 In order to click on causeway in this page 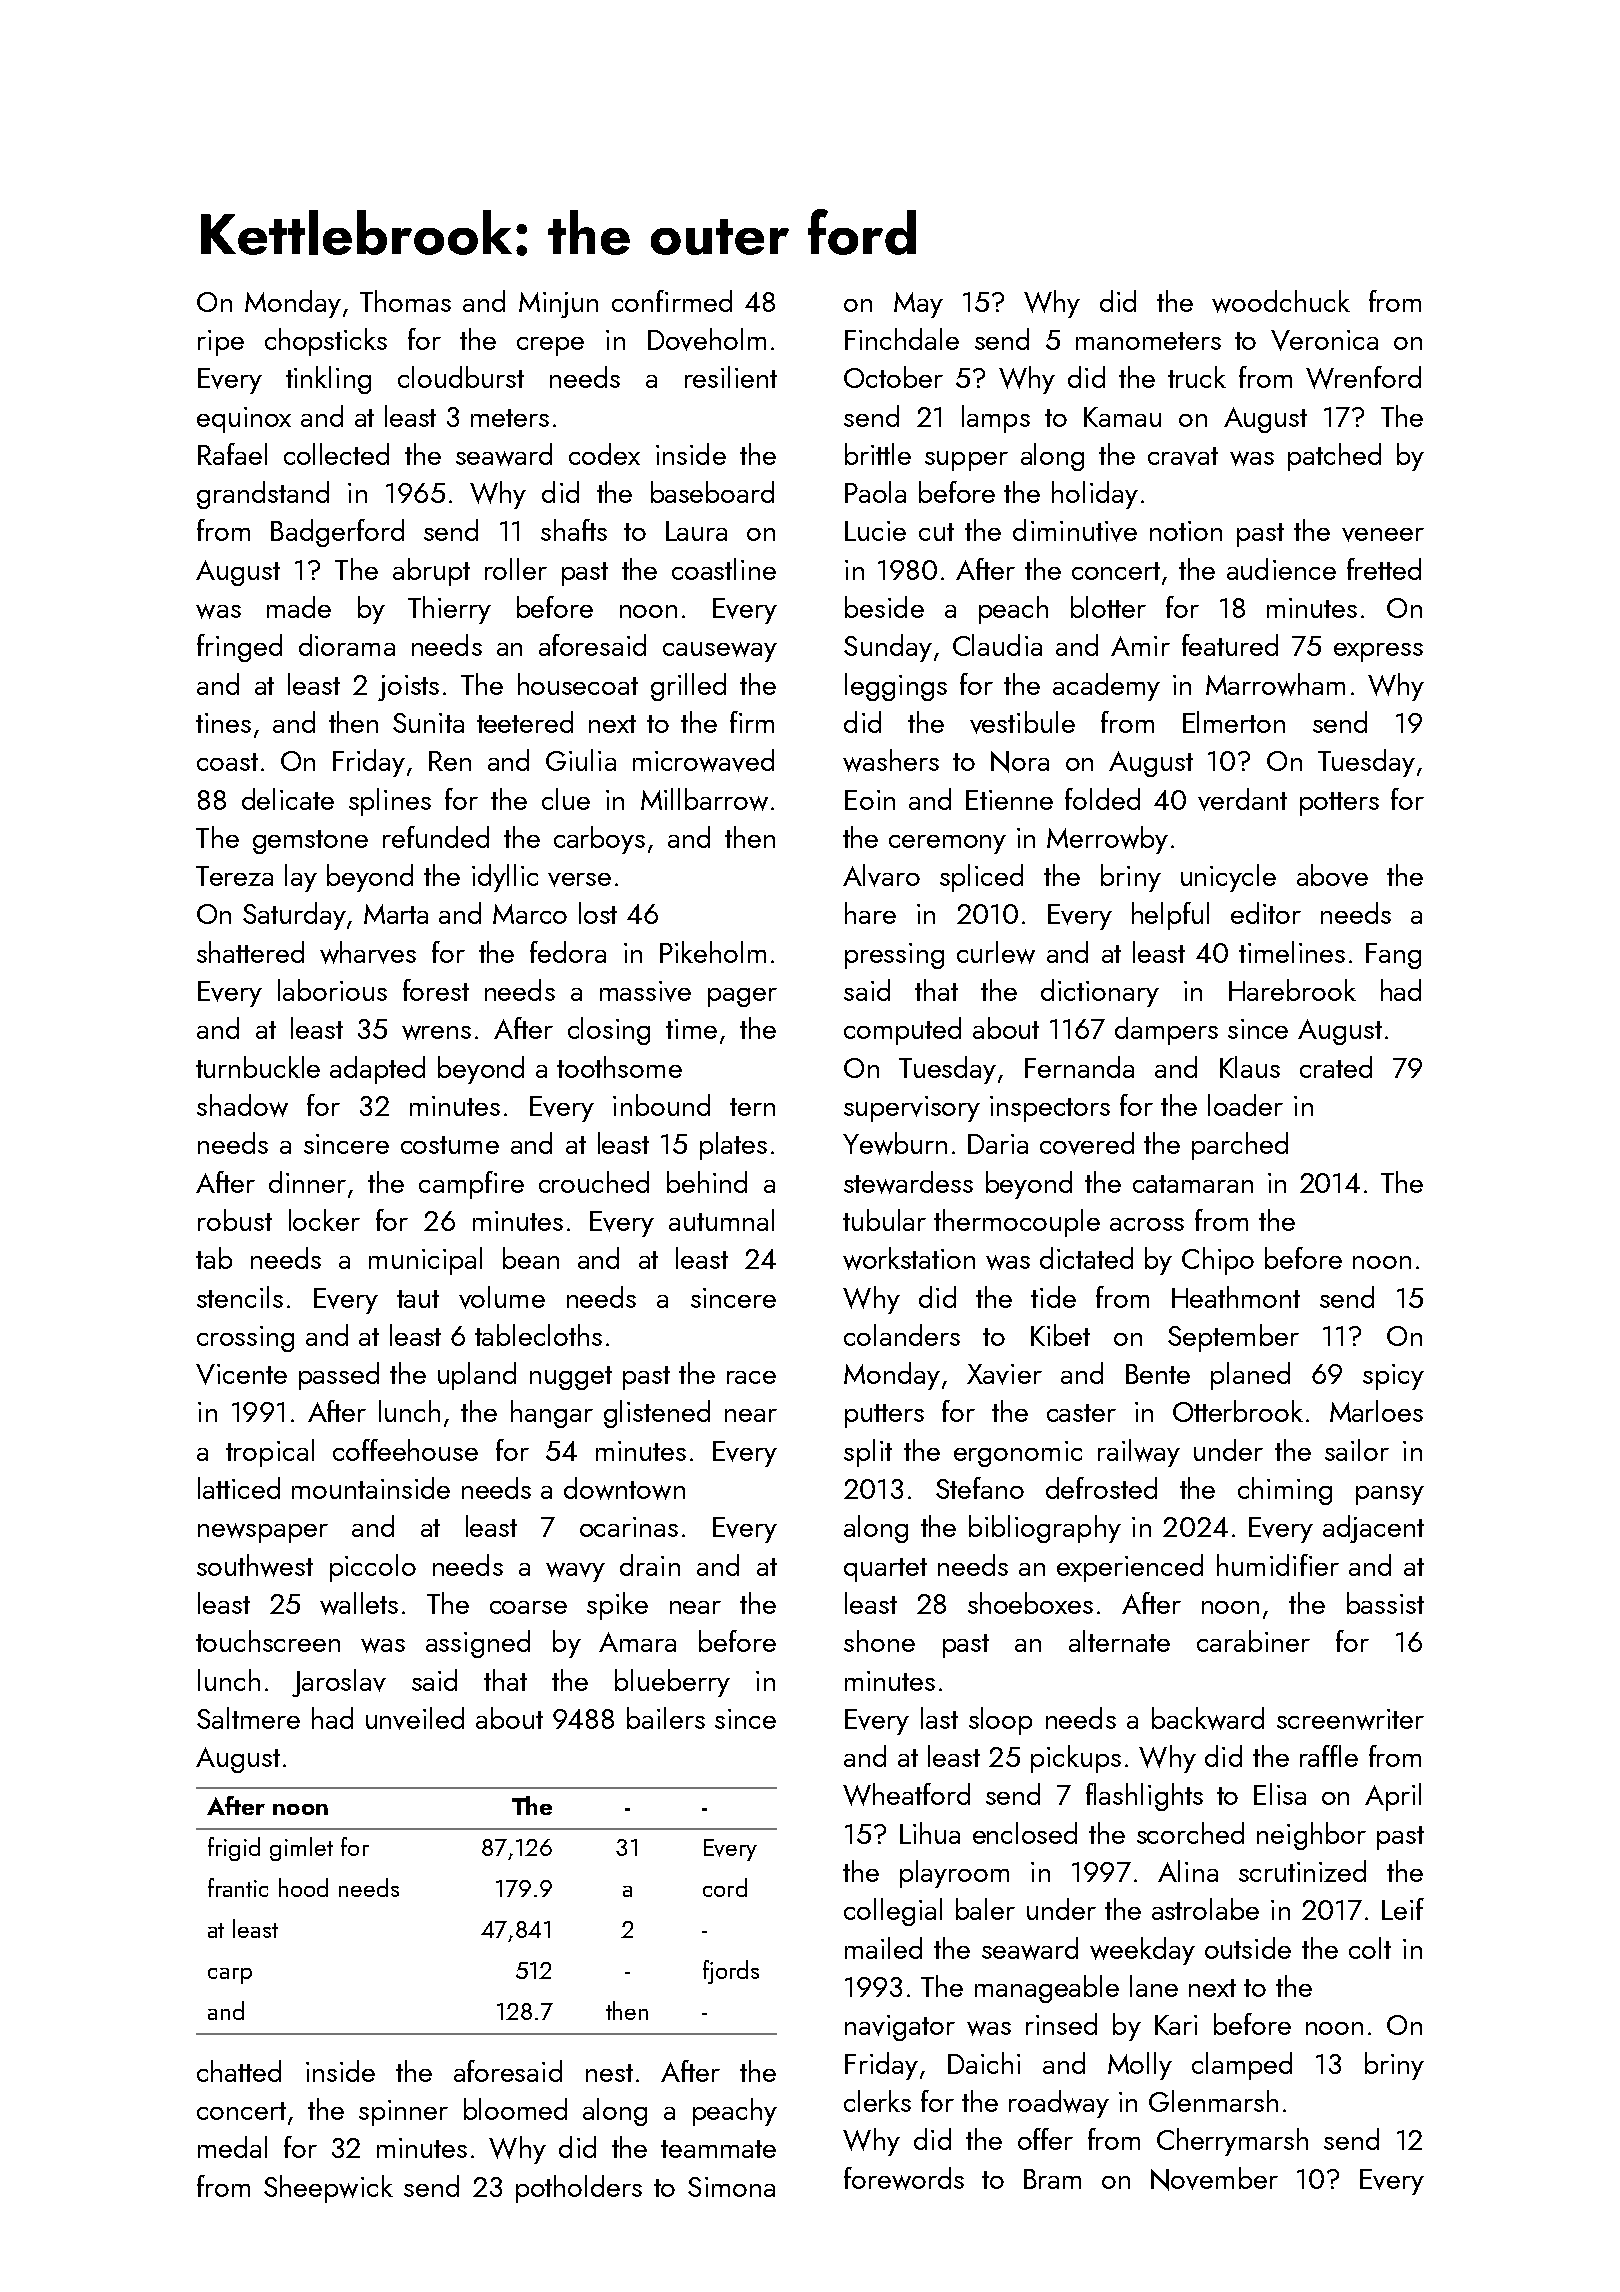, I will do `click(720, 652)`.
